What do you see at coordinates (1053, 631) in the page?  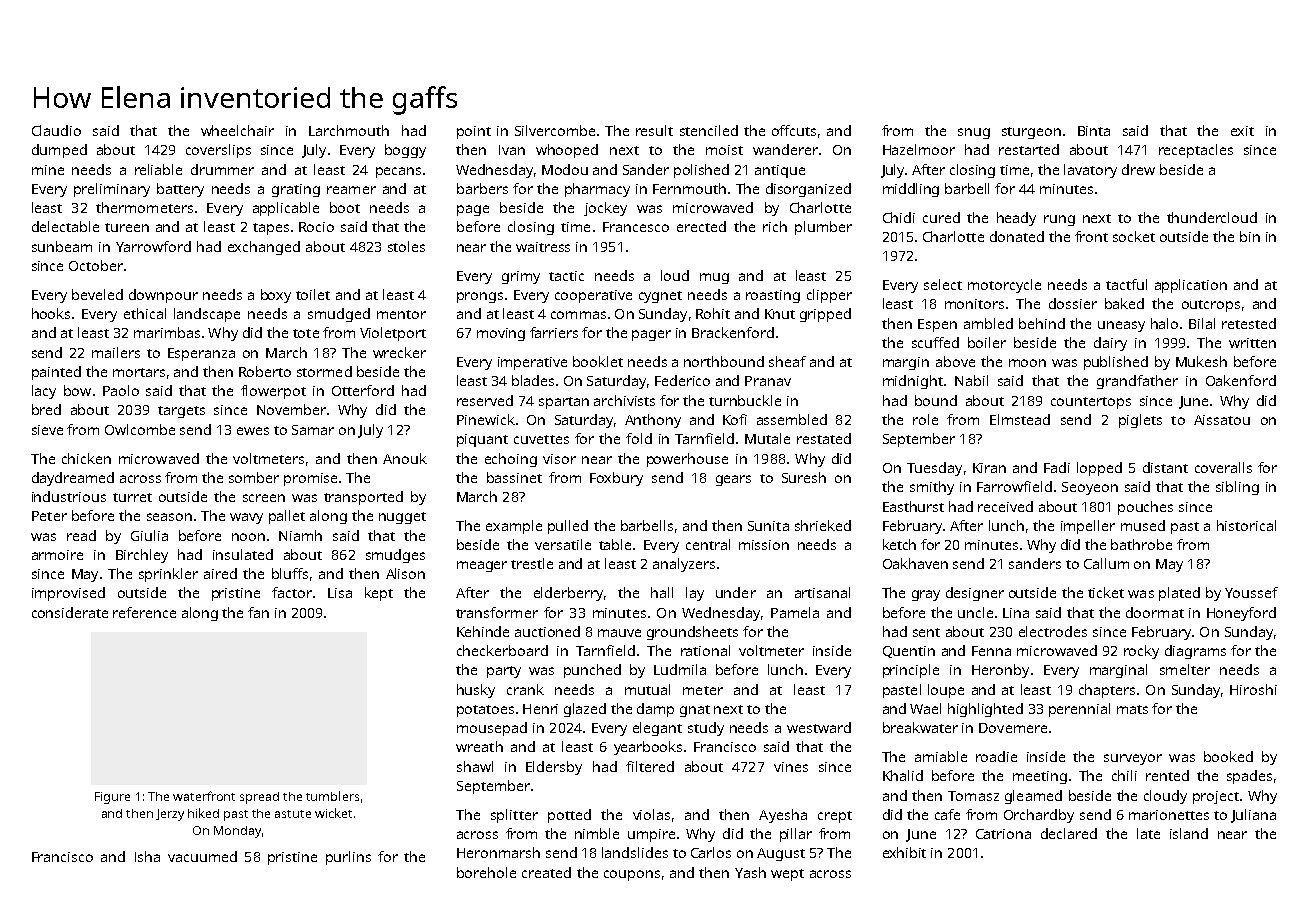 I see `electrodes` at bounding box center [1053, 631].
